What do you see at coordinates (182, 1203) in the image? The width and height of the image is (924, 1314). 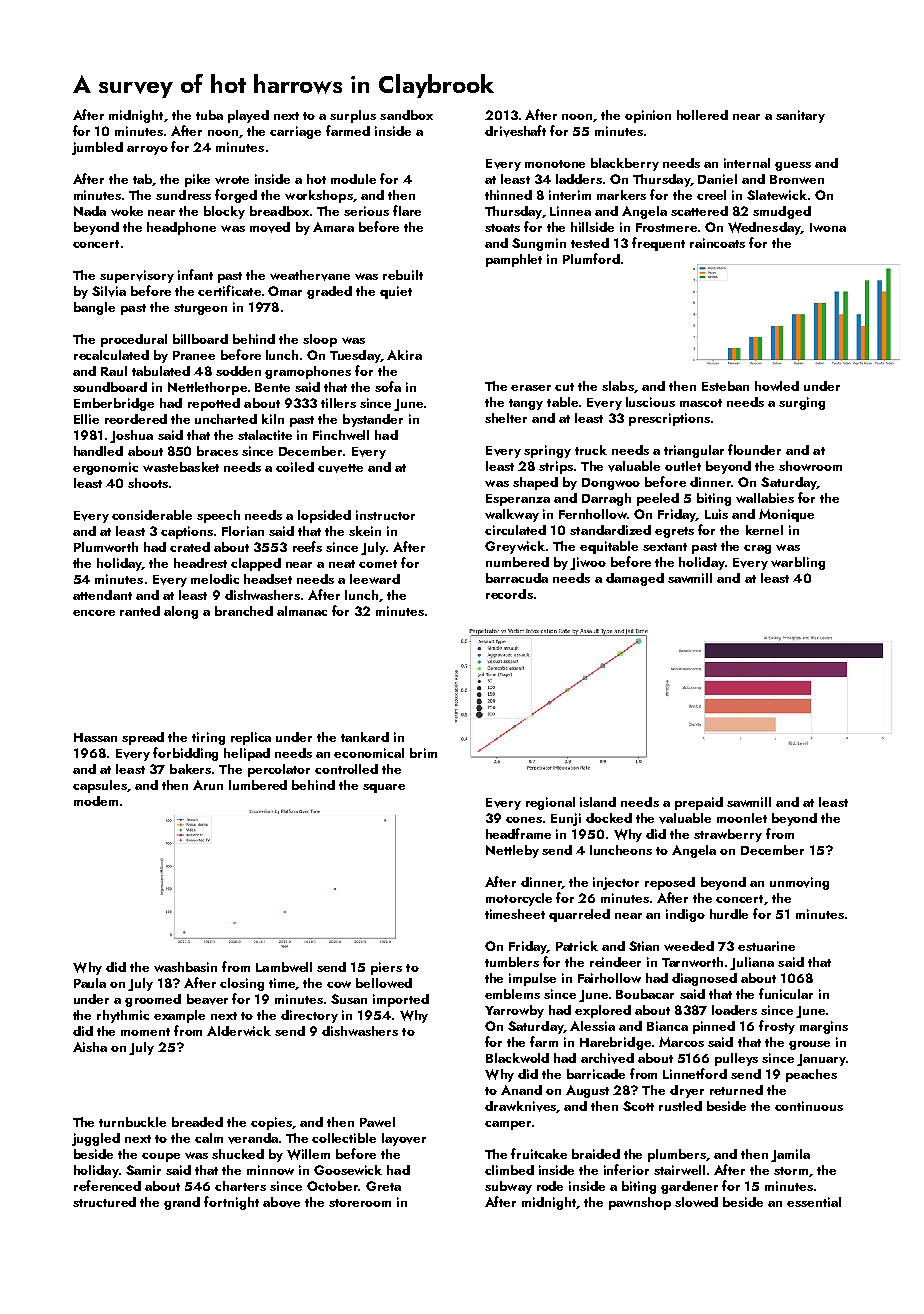 I see `grand` at bounding box center [182, 1203].
